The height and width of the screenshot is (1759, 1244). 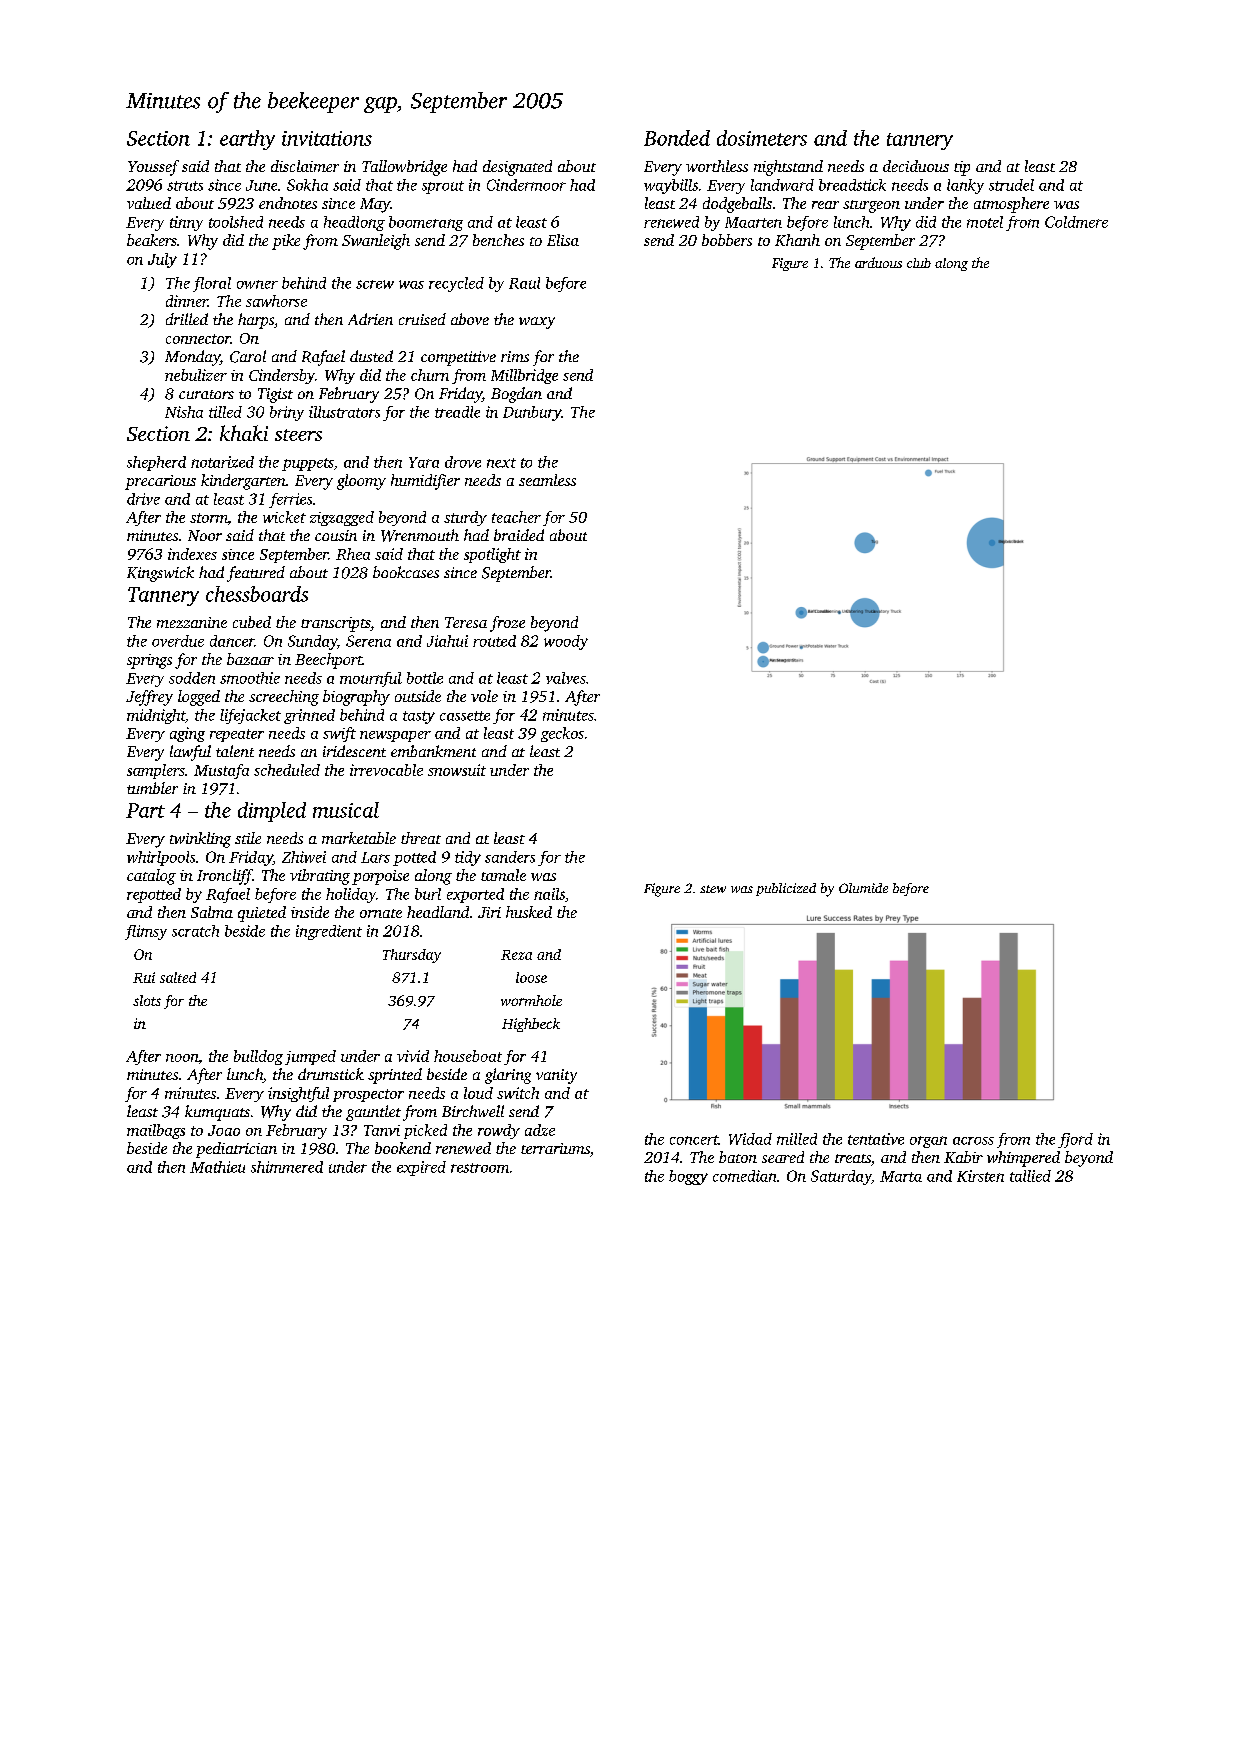 I want to click on strudel, so click(x=1011, y=185).
